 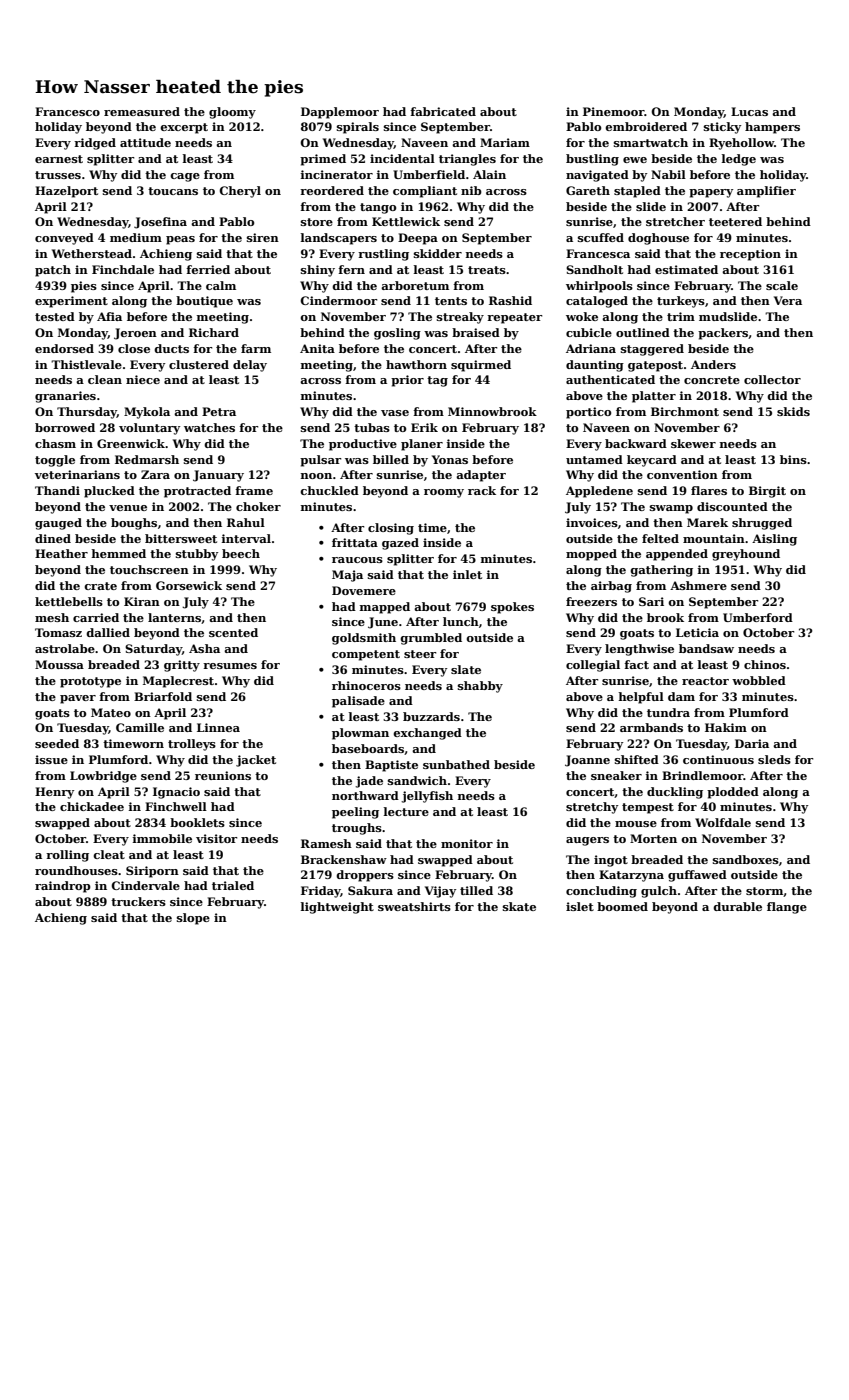 I want to click on rolling, so click(x=67, y=856).
